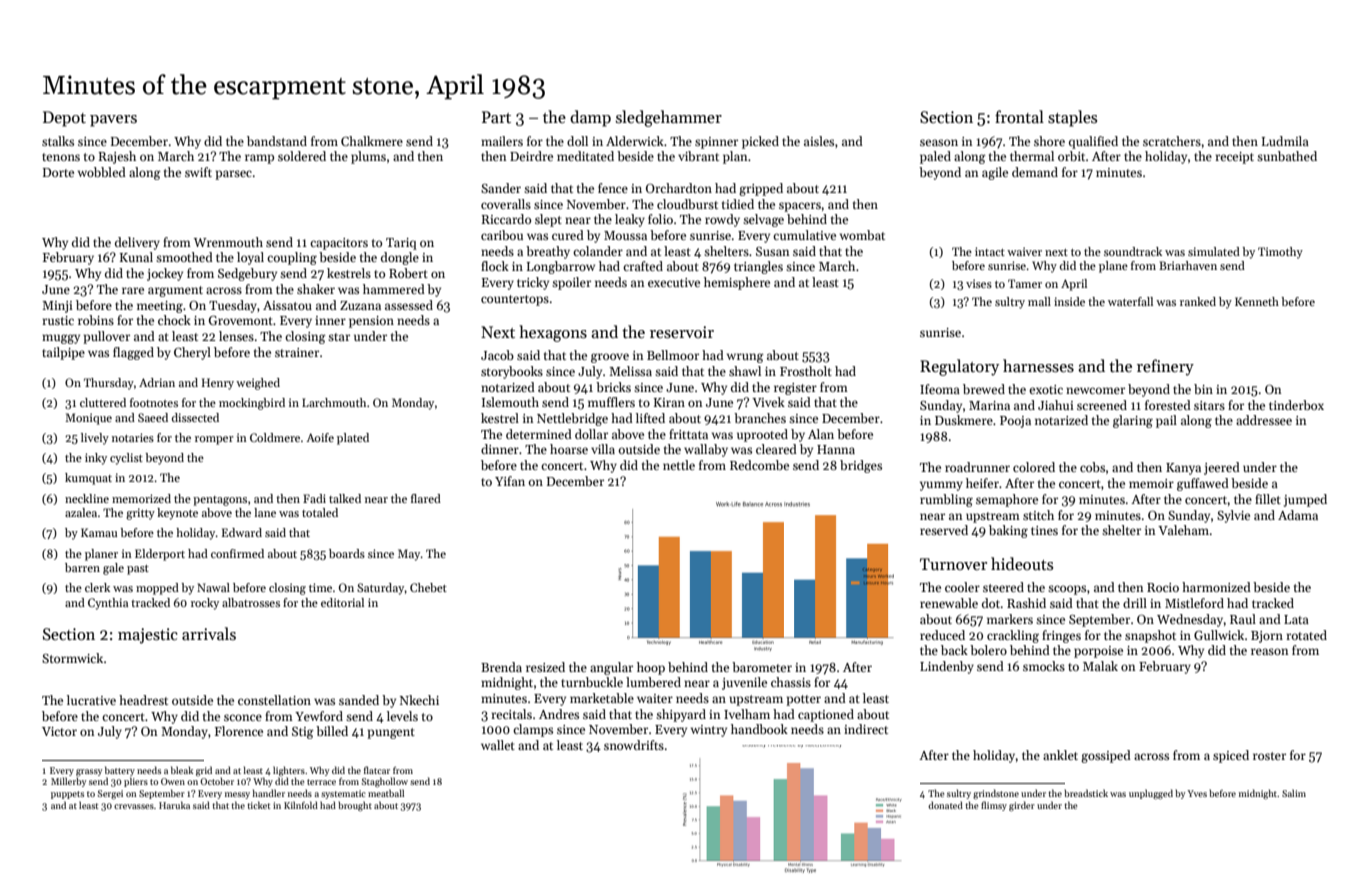 This image has height=887, width=1372. What do you see at coordinates (496, 117) in the image?
I see `Part` at bounding box center [496, 117].
